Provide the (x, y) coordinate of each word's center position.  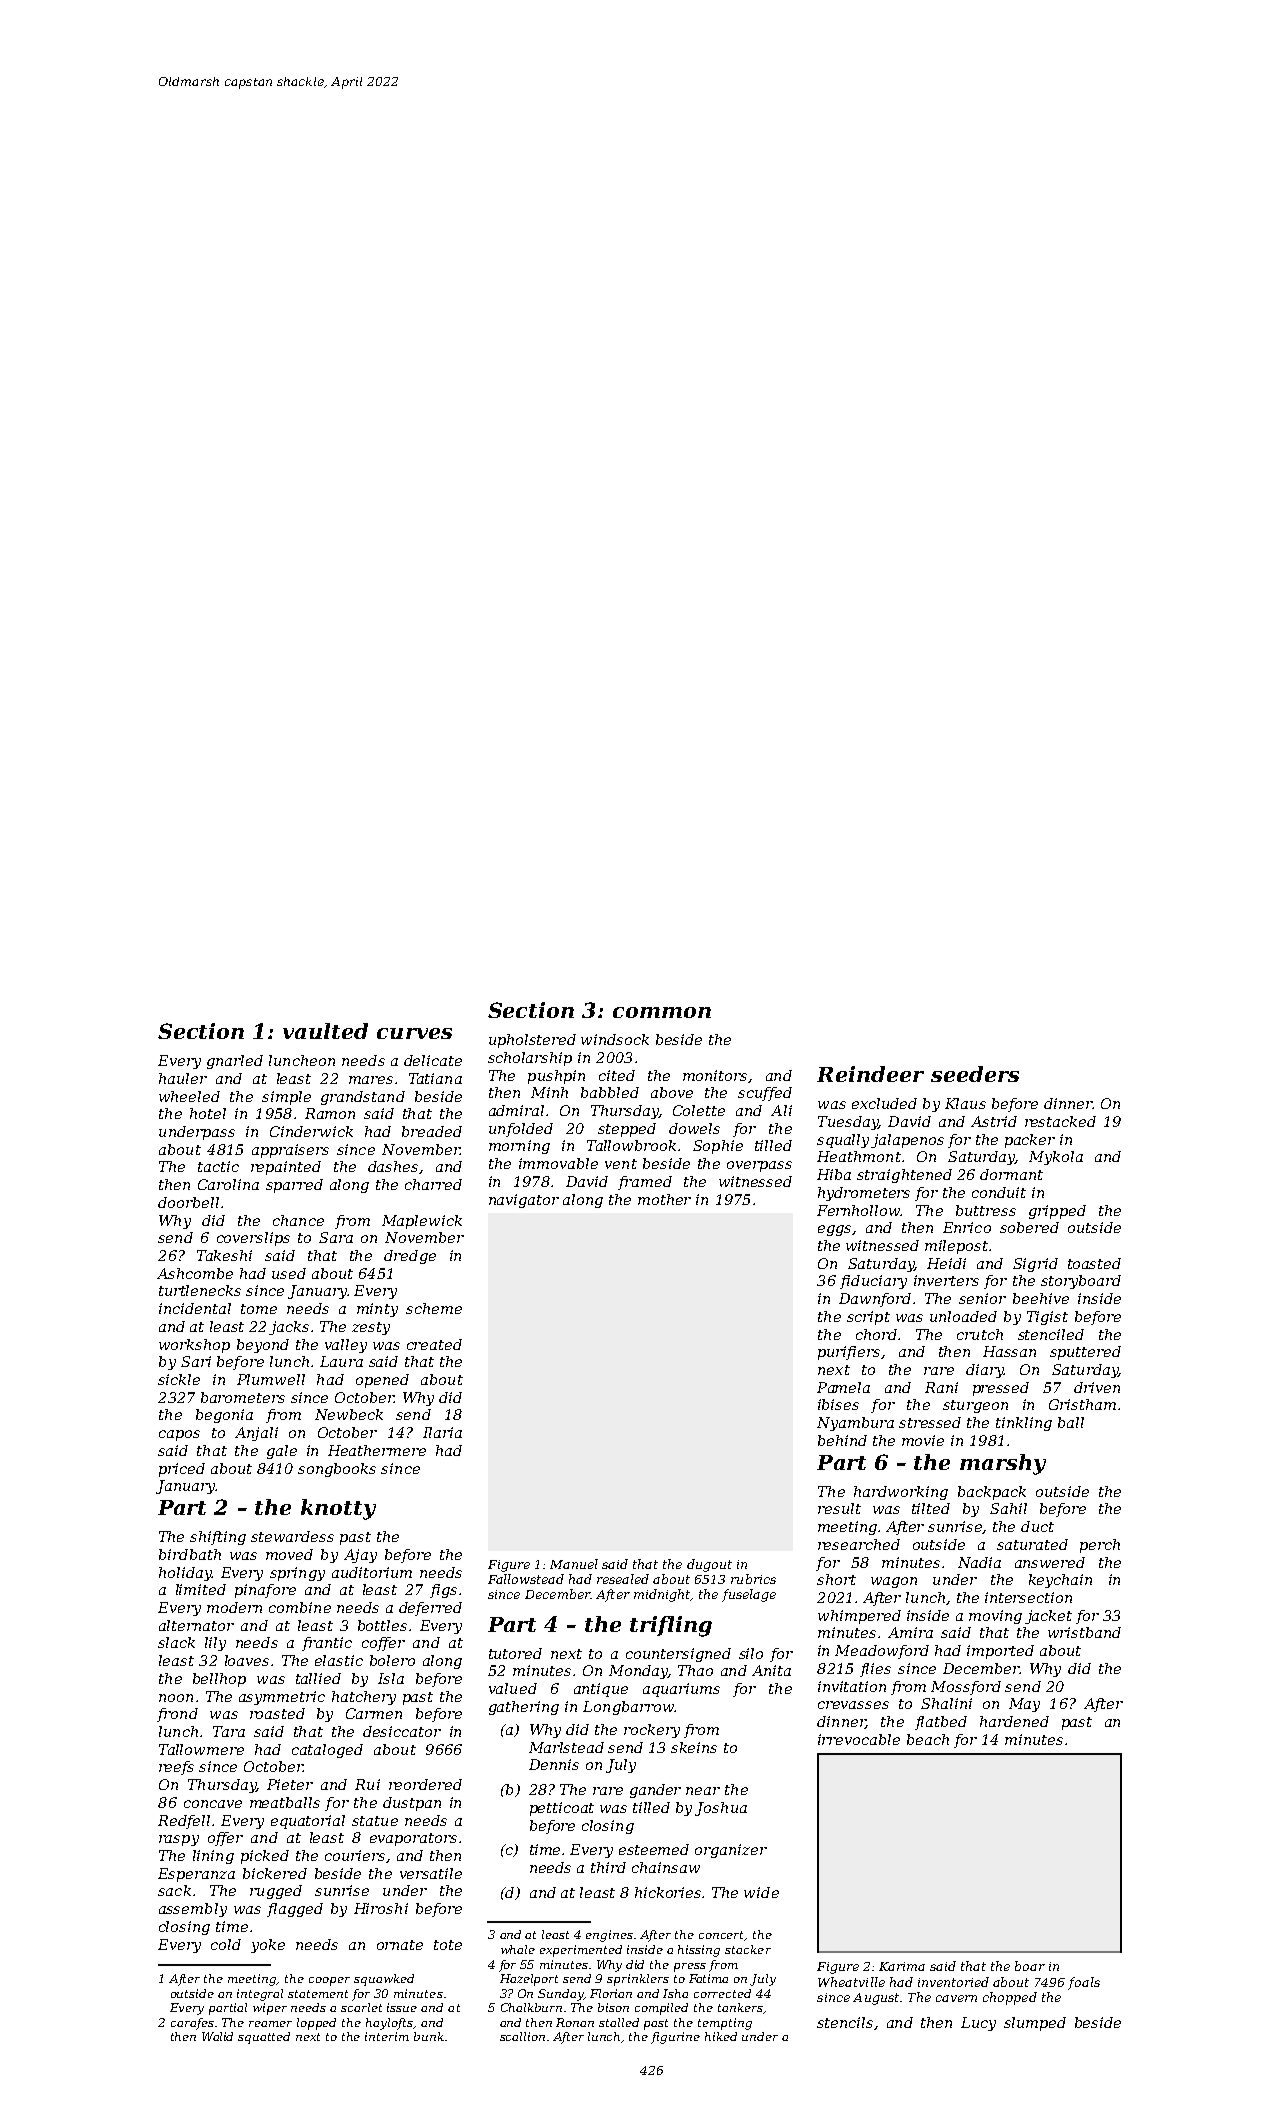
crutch (980, 1334)
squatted (264, 2038)
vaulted (325, 1031)
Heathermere (377, 1450)
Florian (611, 1993)
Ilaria (442, 1432)
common (662, 1012)
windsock (615, 1039)
